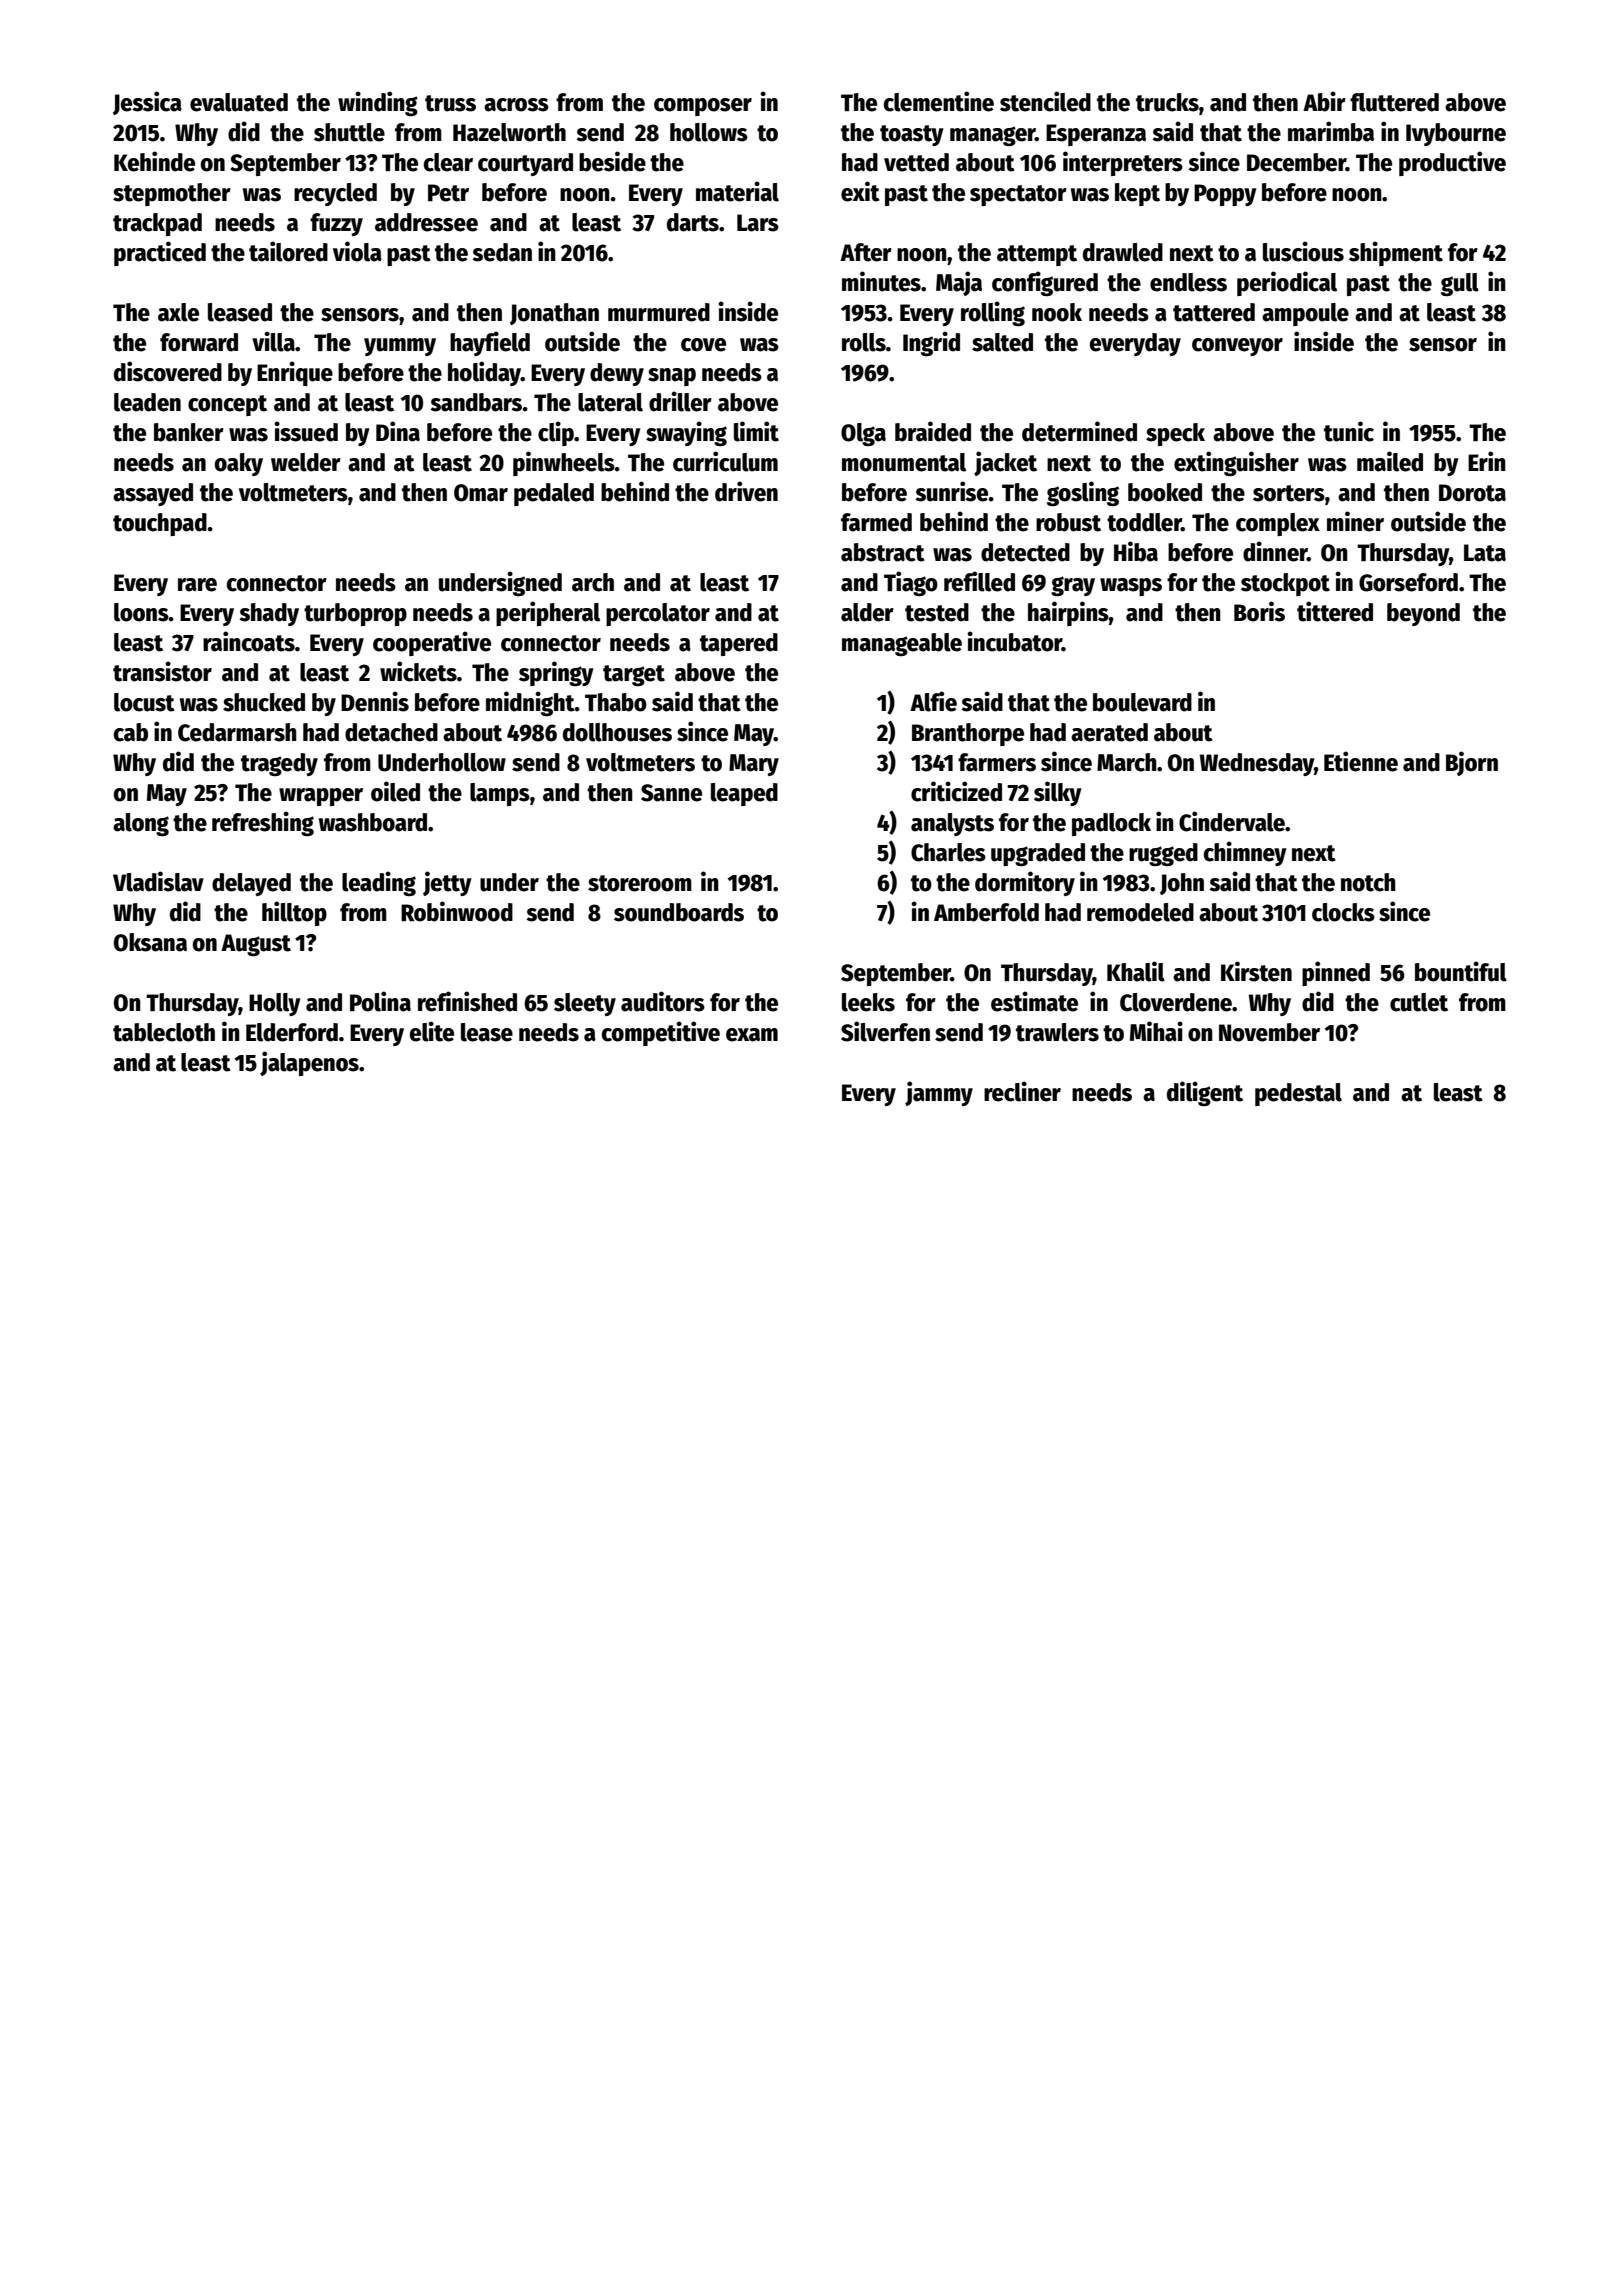 The height and width of the screenshot is (2292, 1620). What do you see at coordinates (612, 161) in the screenshot?
I see `beside` at bounding box center [612, 161].
